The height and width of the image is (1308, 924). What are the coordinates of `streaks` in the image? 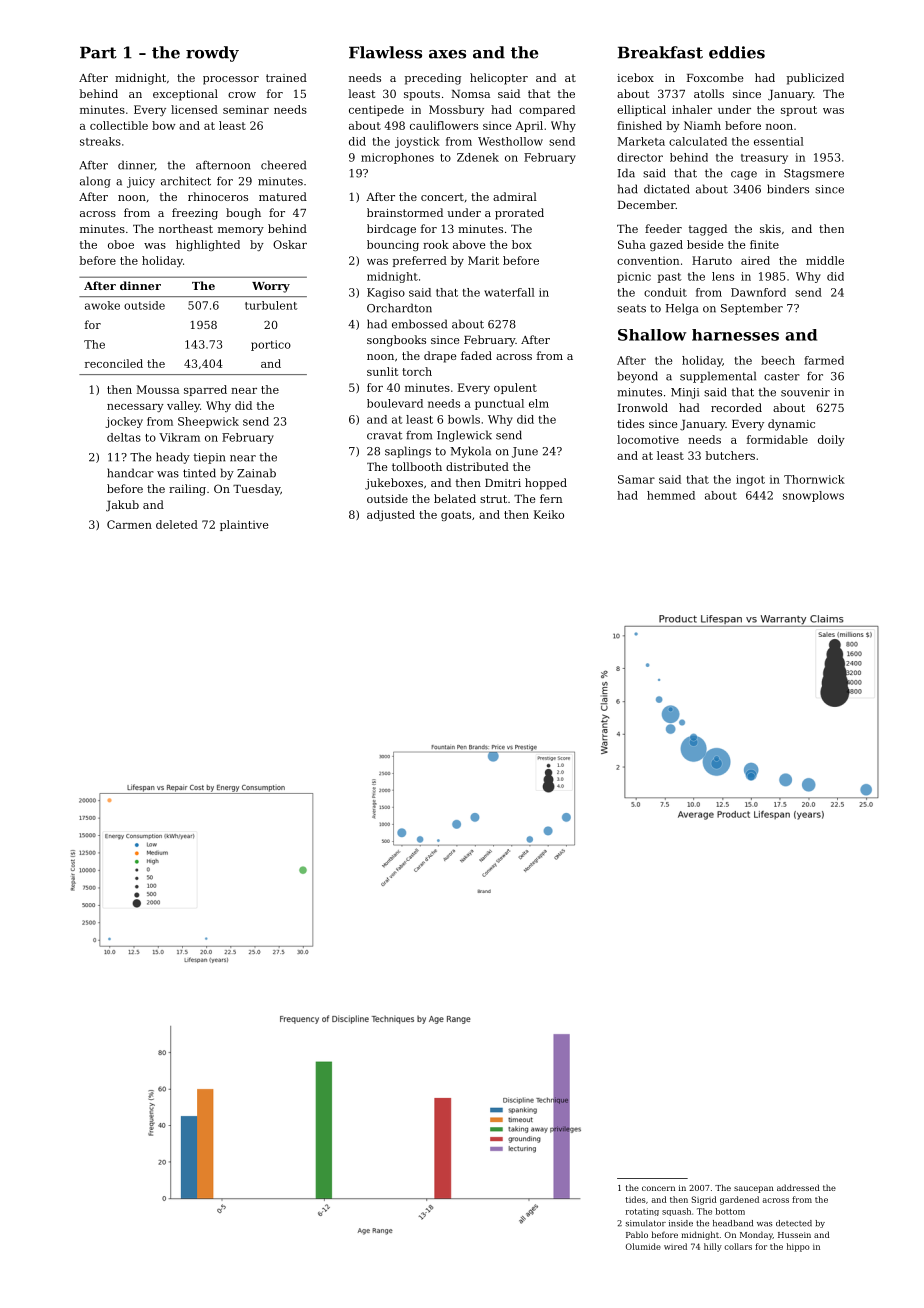 It's located at (100, 141).
